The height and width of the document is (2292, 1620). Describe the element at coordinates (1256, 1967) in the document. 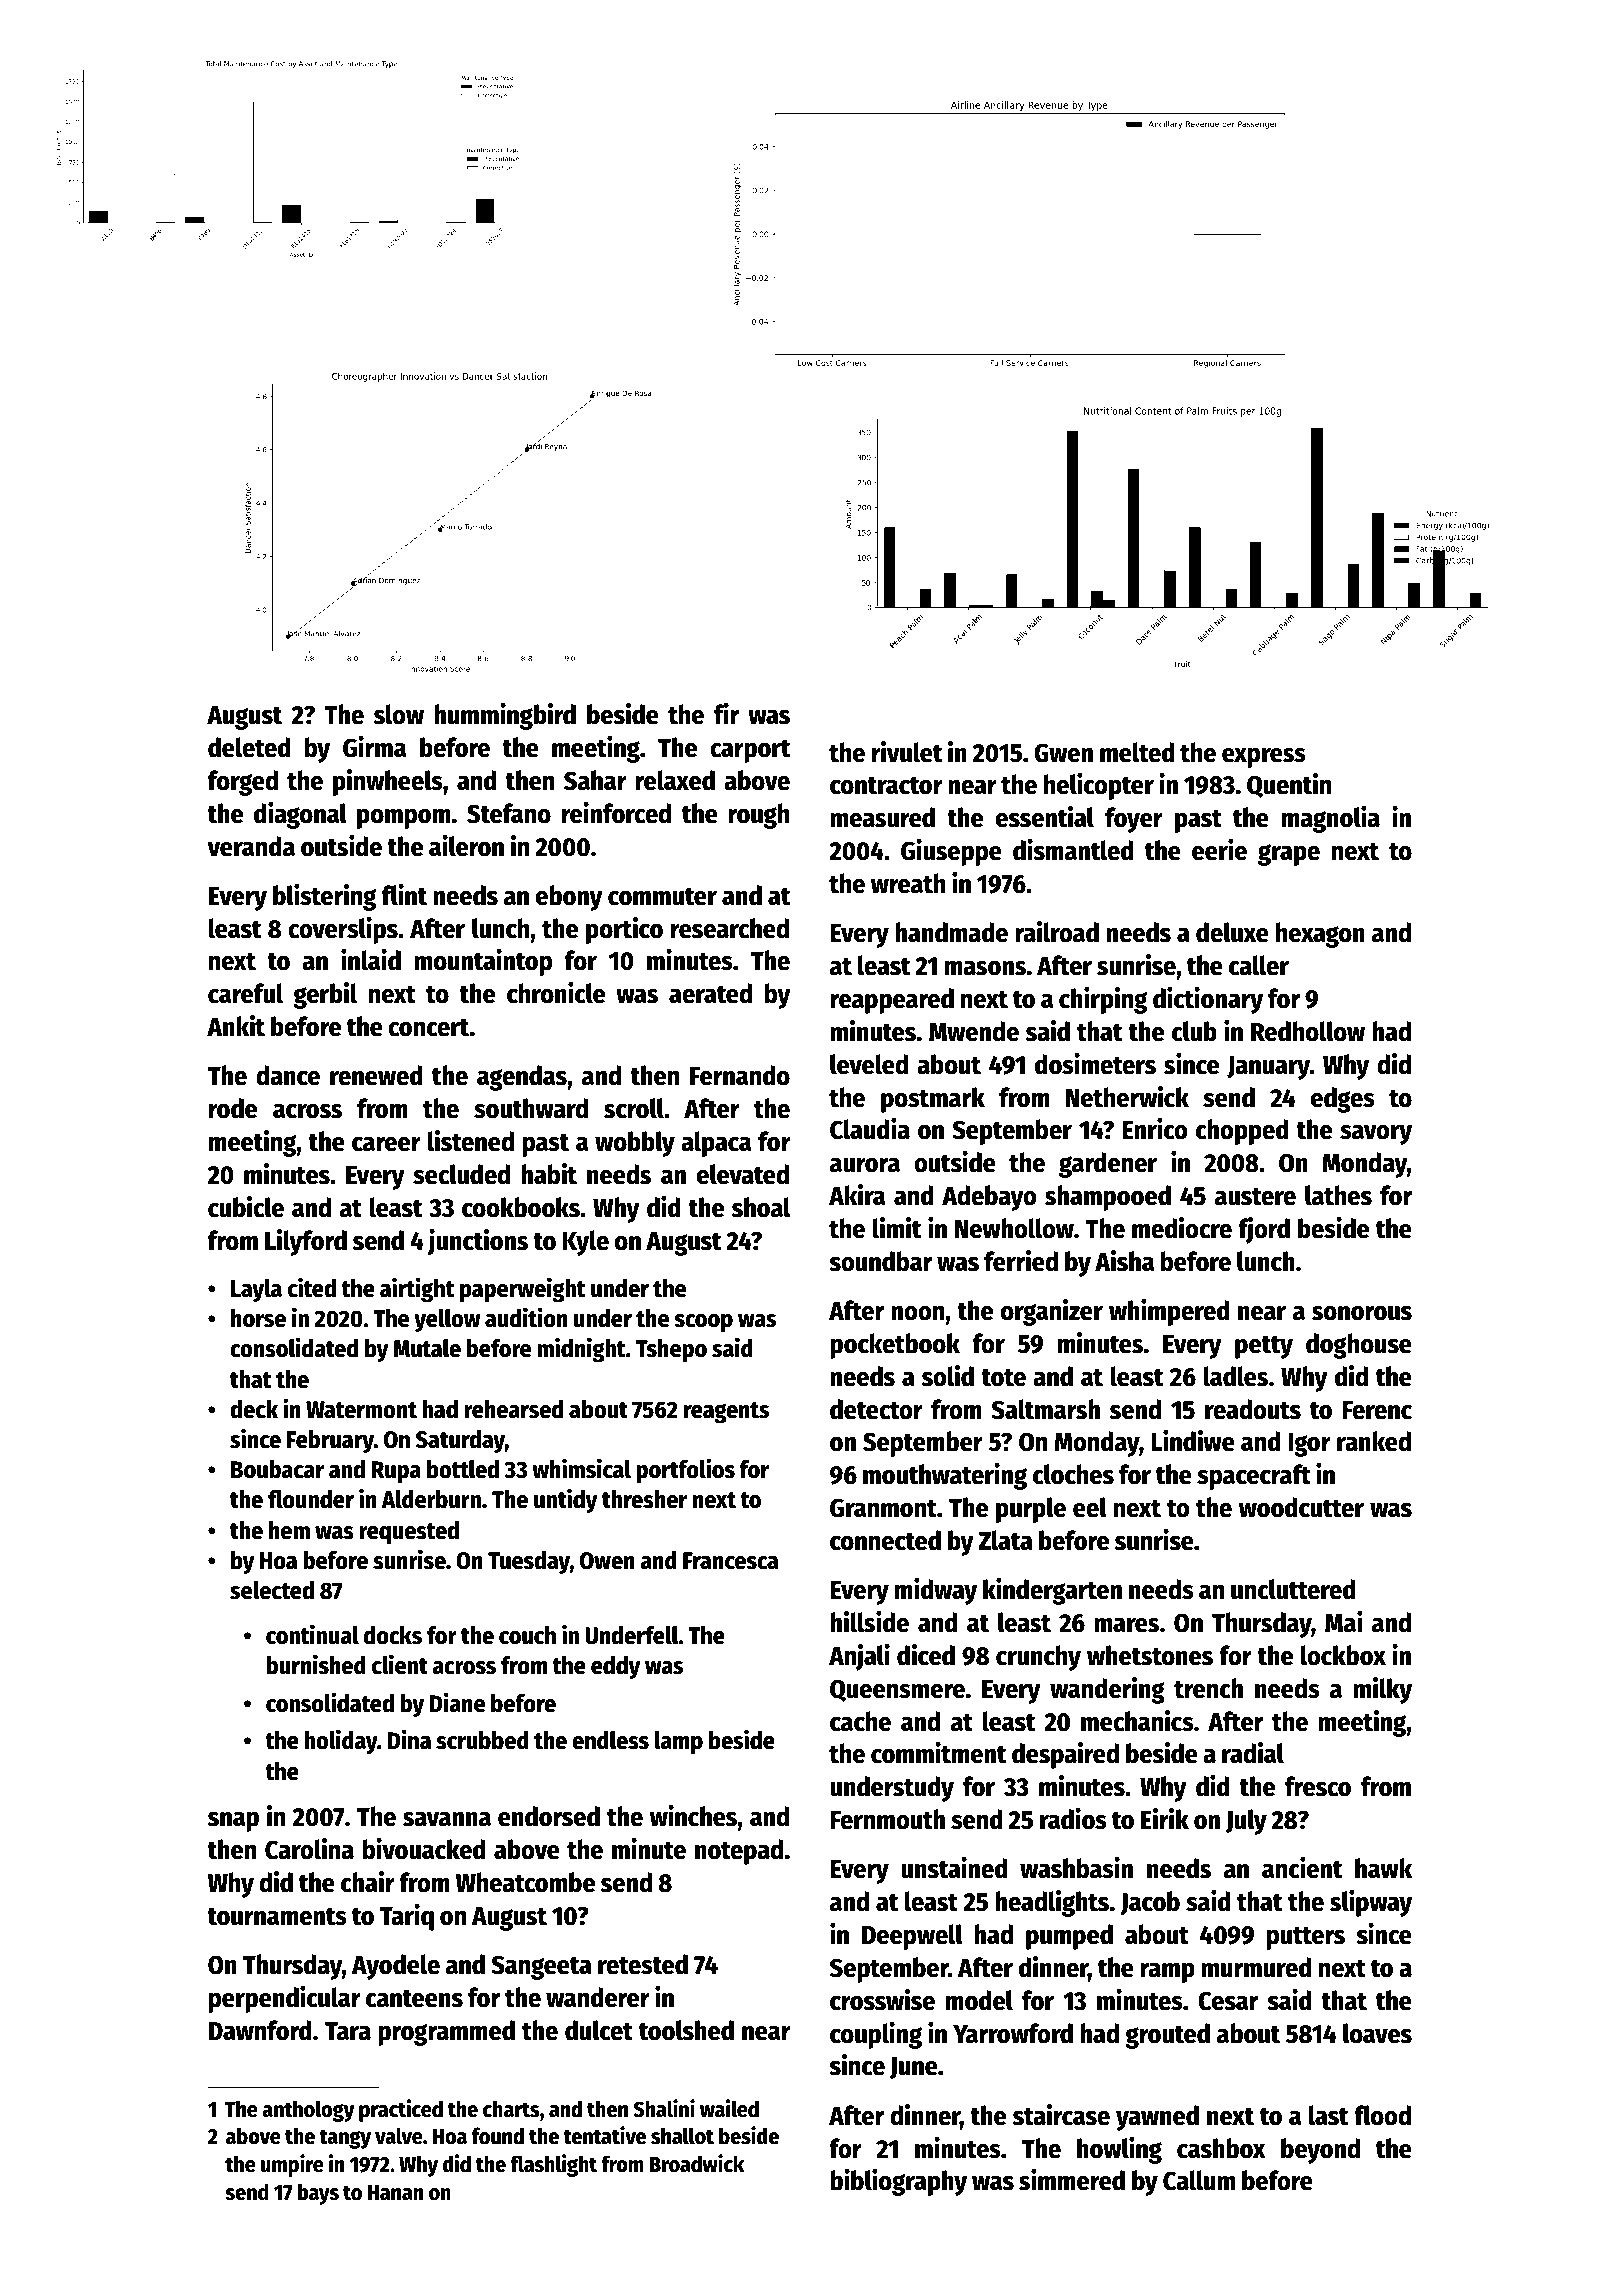

I see `murmured` at that location.
